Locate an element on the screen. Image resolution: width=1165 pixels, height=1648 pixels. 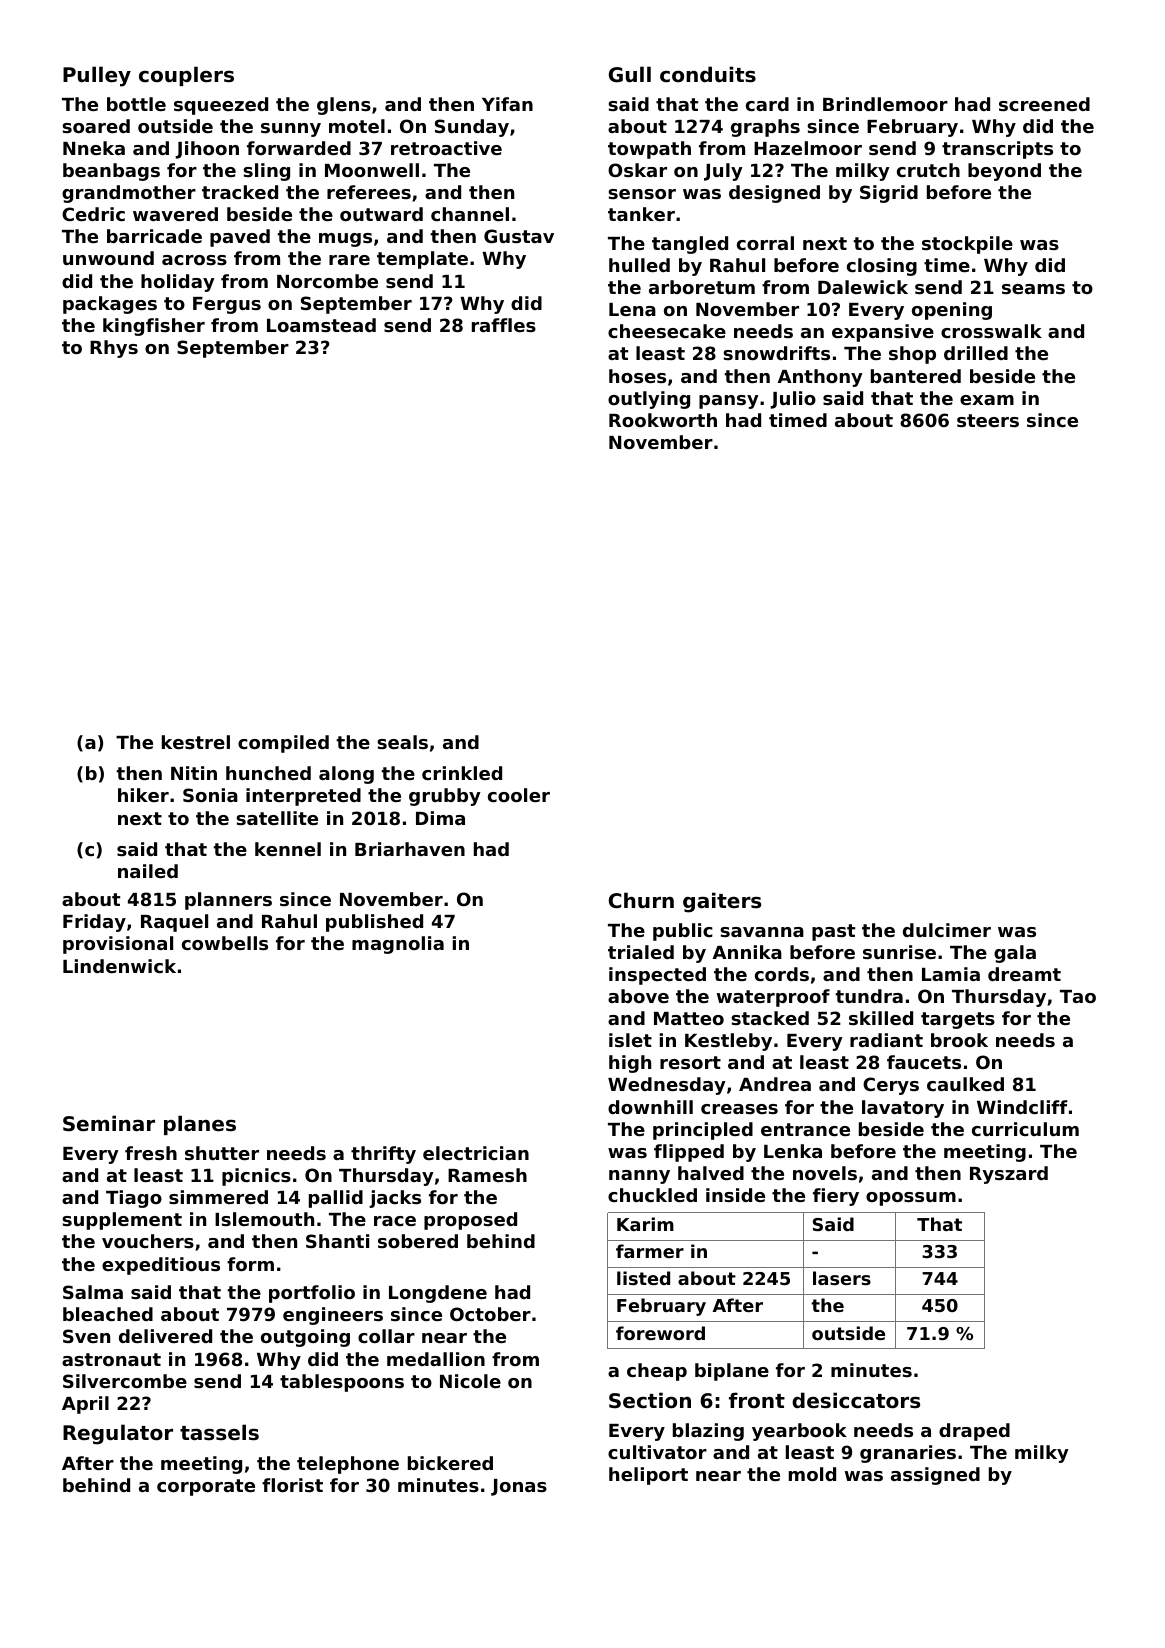
Seminar is located at coordinates (109, 1123).
